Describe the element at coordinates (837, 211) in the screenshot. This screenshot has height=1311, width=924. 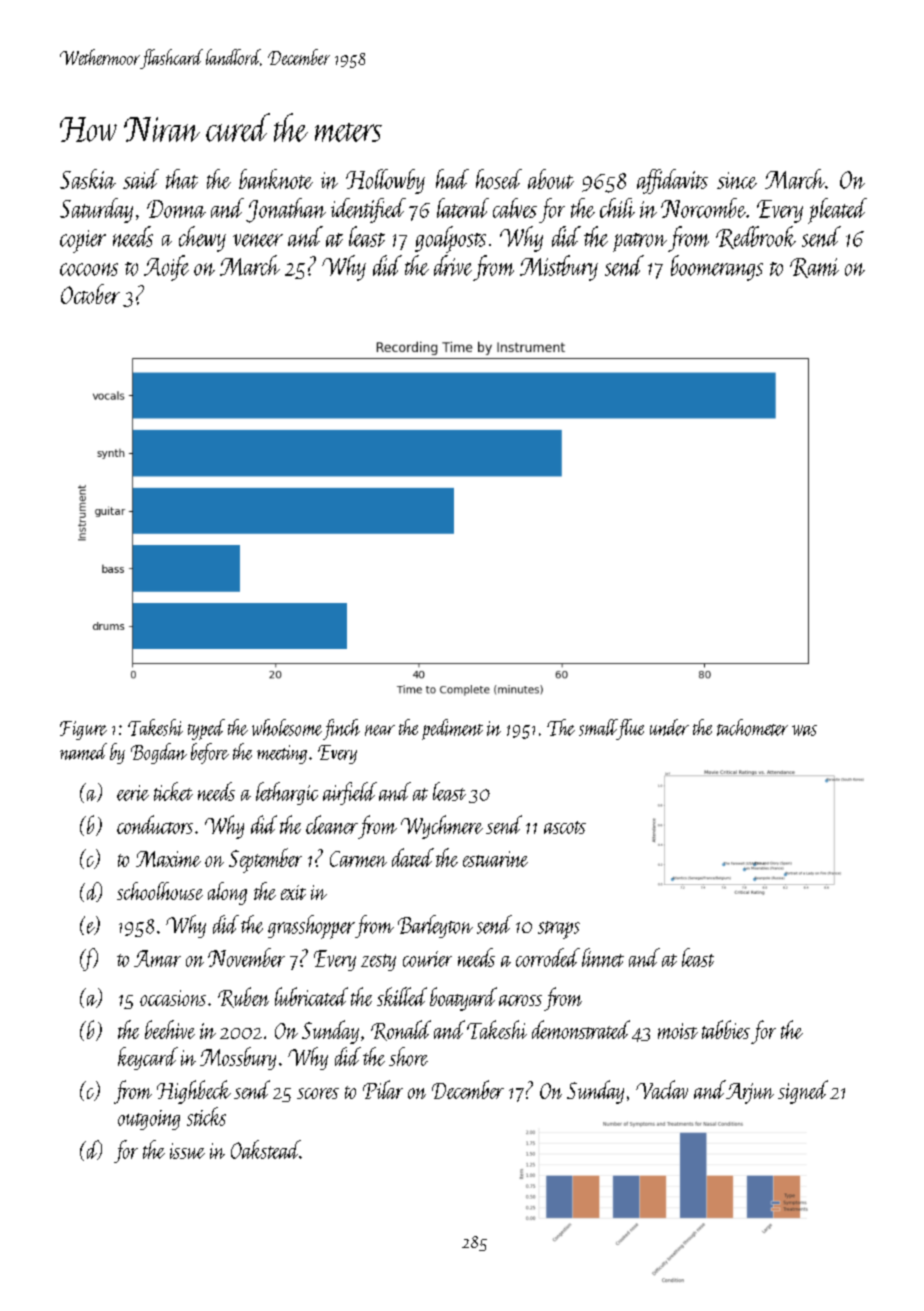
I see `pleated` at that location.
